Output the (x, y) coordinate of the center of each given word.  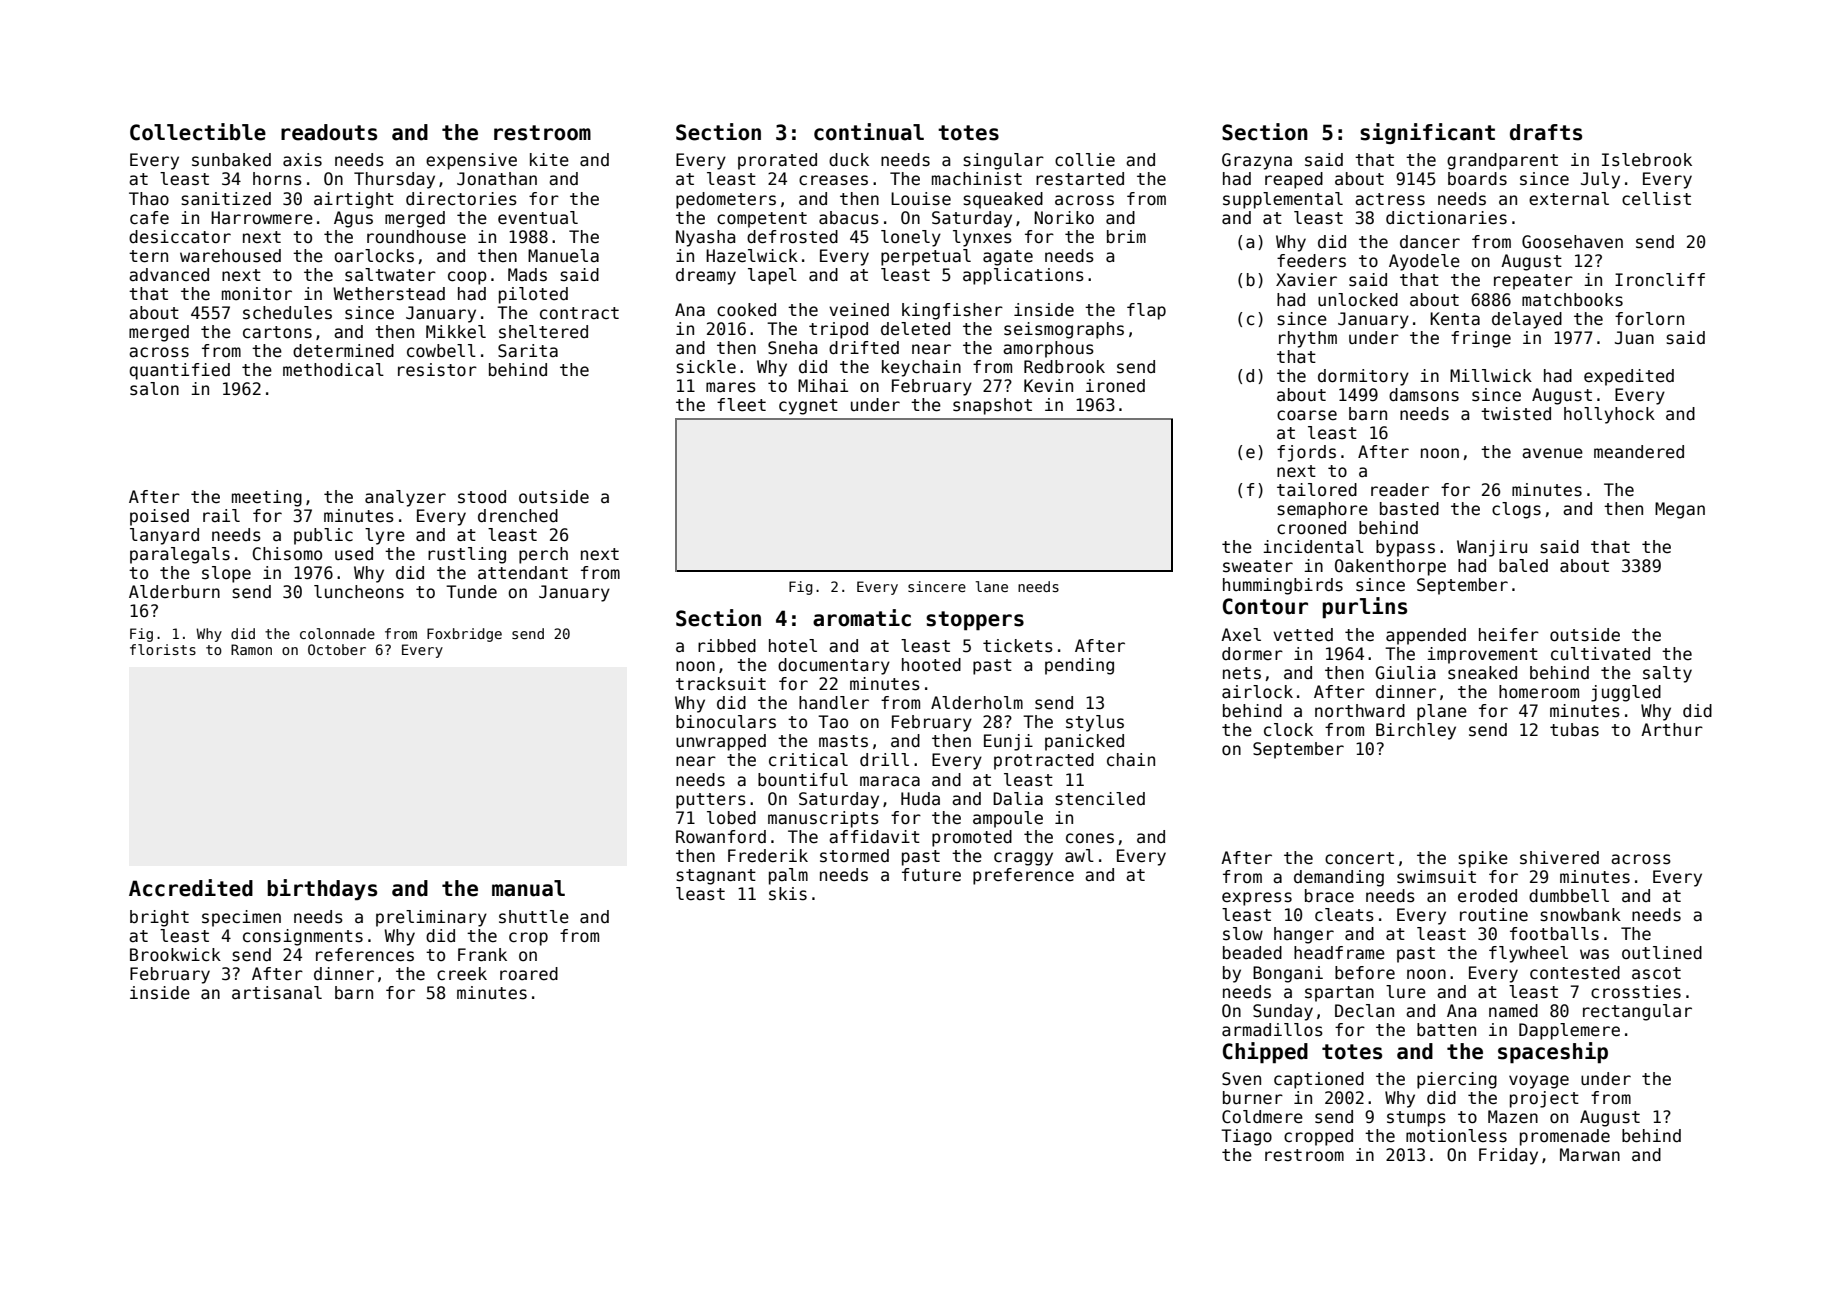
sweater (1258, 566)
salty (1667, 674)
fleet (741, 405)
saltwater (390, 275)
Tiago (1246, 1137)
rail (221, 516)
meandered (1639, 452)
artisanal (277, 993)
